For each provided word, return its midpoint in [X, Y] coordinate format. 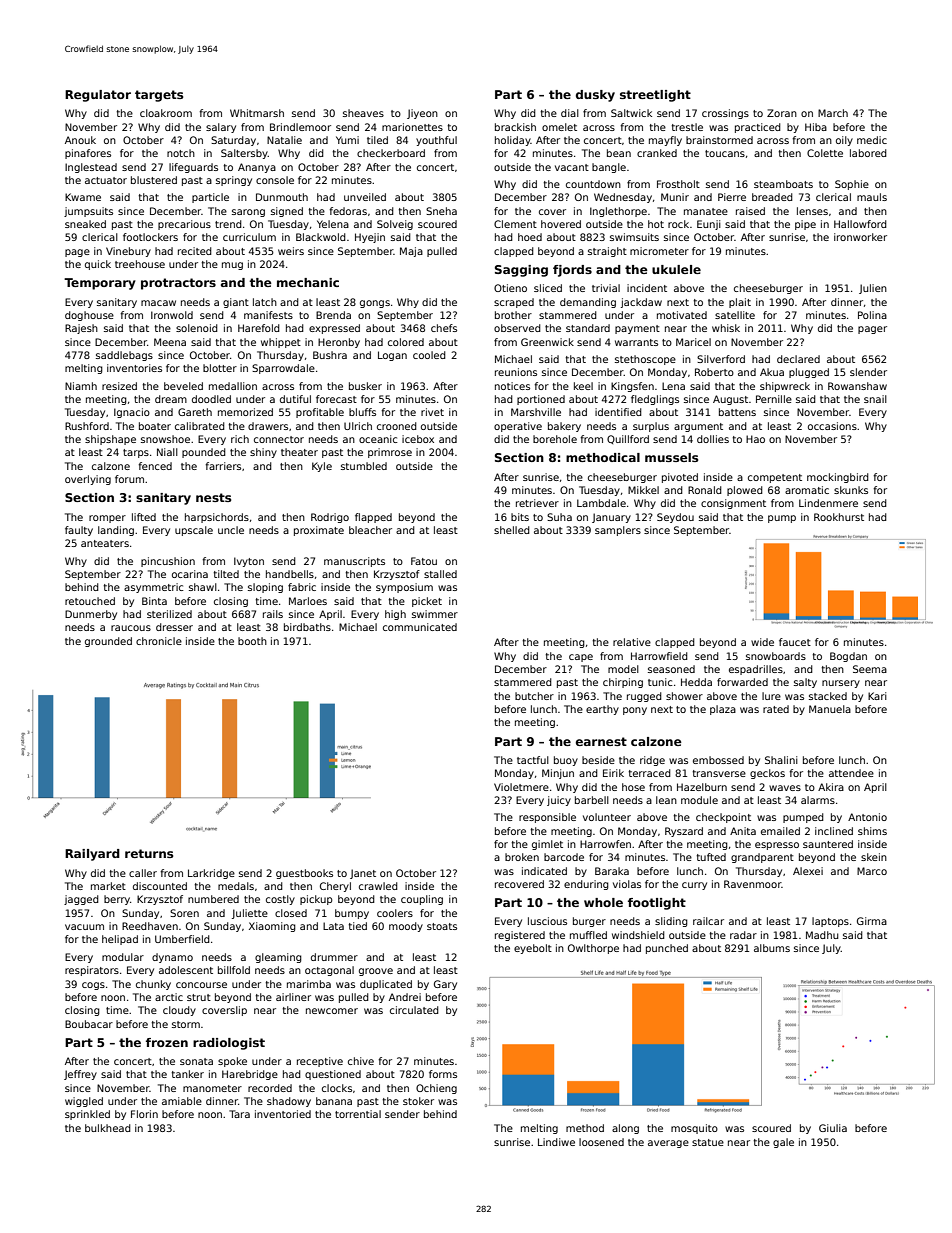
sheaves [363, 113]
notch [181, 153]
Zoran [782, 113]
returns [149, 853]
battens [737, 412]
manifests [268, 315]
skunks [851, 490]
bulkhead [108, 1128]
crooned [397, 426]
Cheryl [335, 887]
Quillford [628, 439]
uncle [231, 530]
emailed [780, 831]
